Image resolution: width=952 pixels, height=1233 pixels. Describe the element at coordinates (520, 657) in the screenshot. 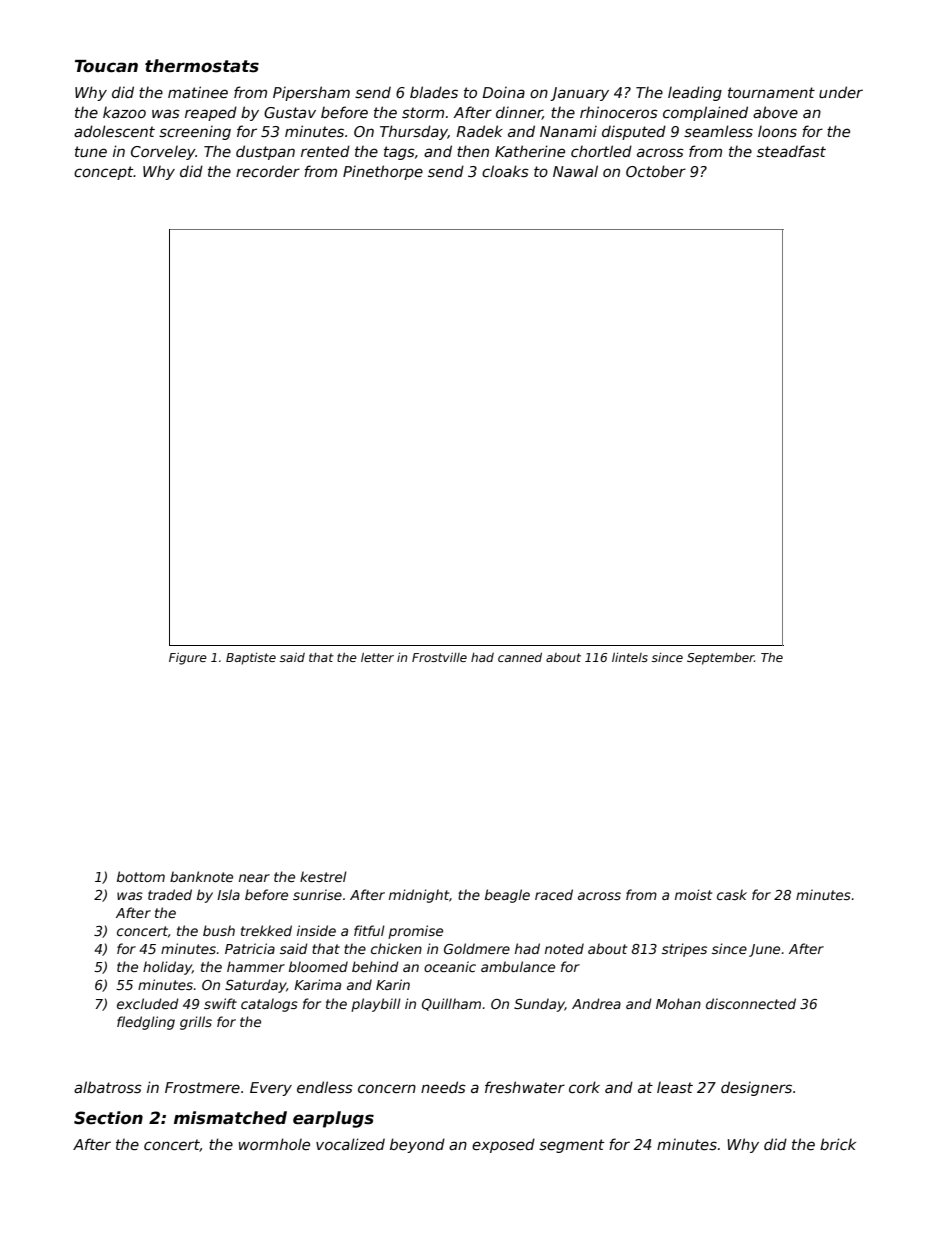

I see `canned` at that location.
